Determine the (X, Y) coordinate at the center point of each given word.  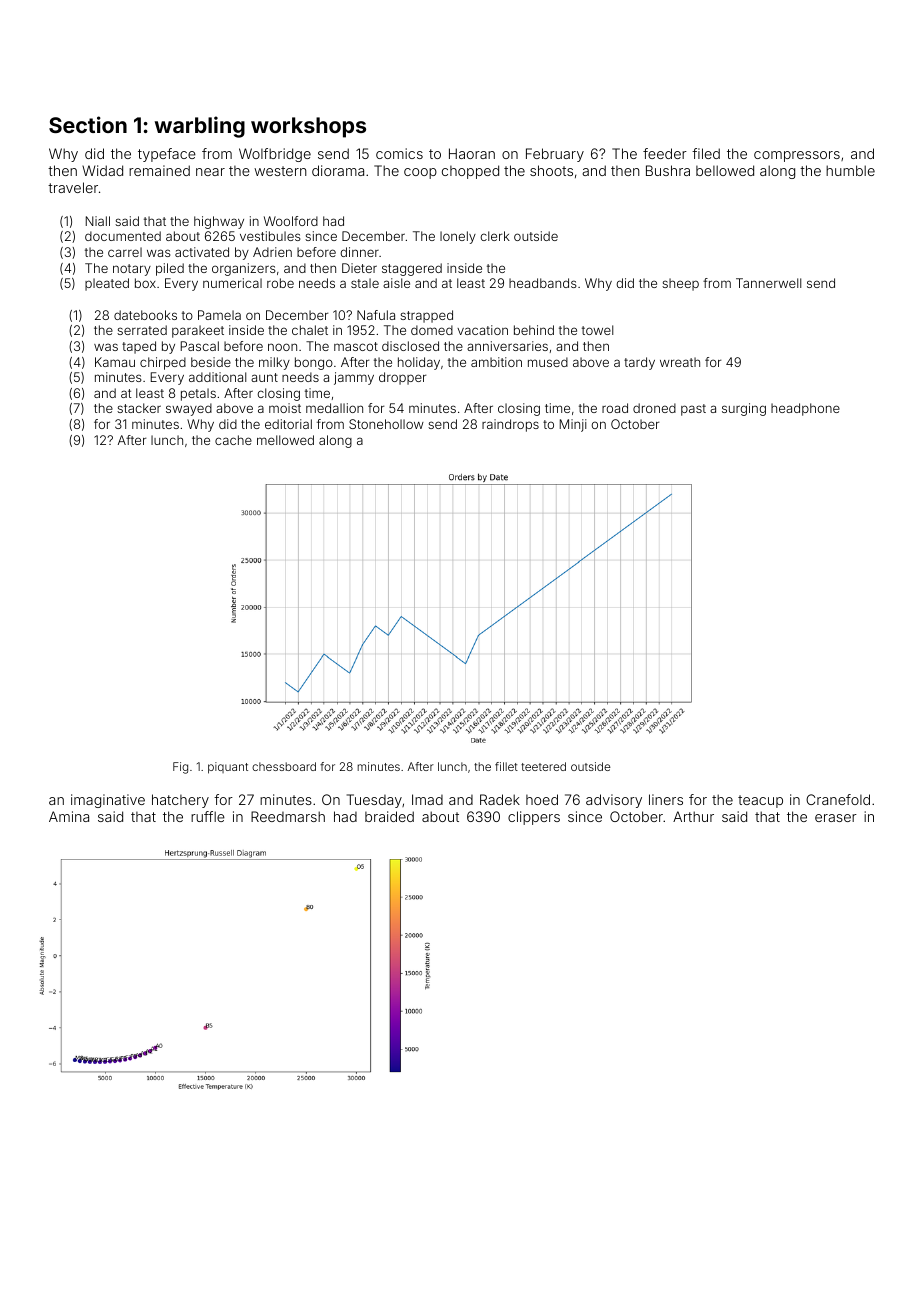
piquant (228, 768)
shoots (551, 170)
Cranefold (838, 799)
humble (850, 170)
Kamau (115, 362)
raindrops (510, 425)
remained (159, 170)
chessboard (284, 766)
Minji (573, 425)
